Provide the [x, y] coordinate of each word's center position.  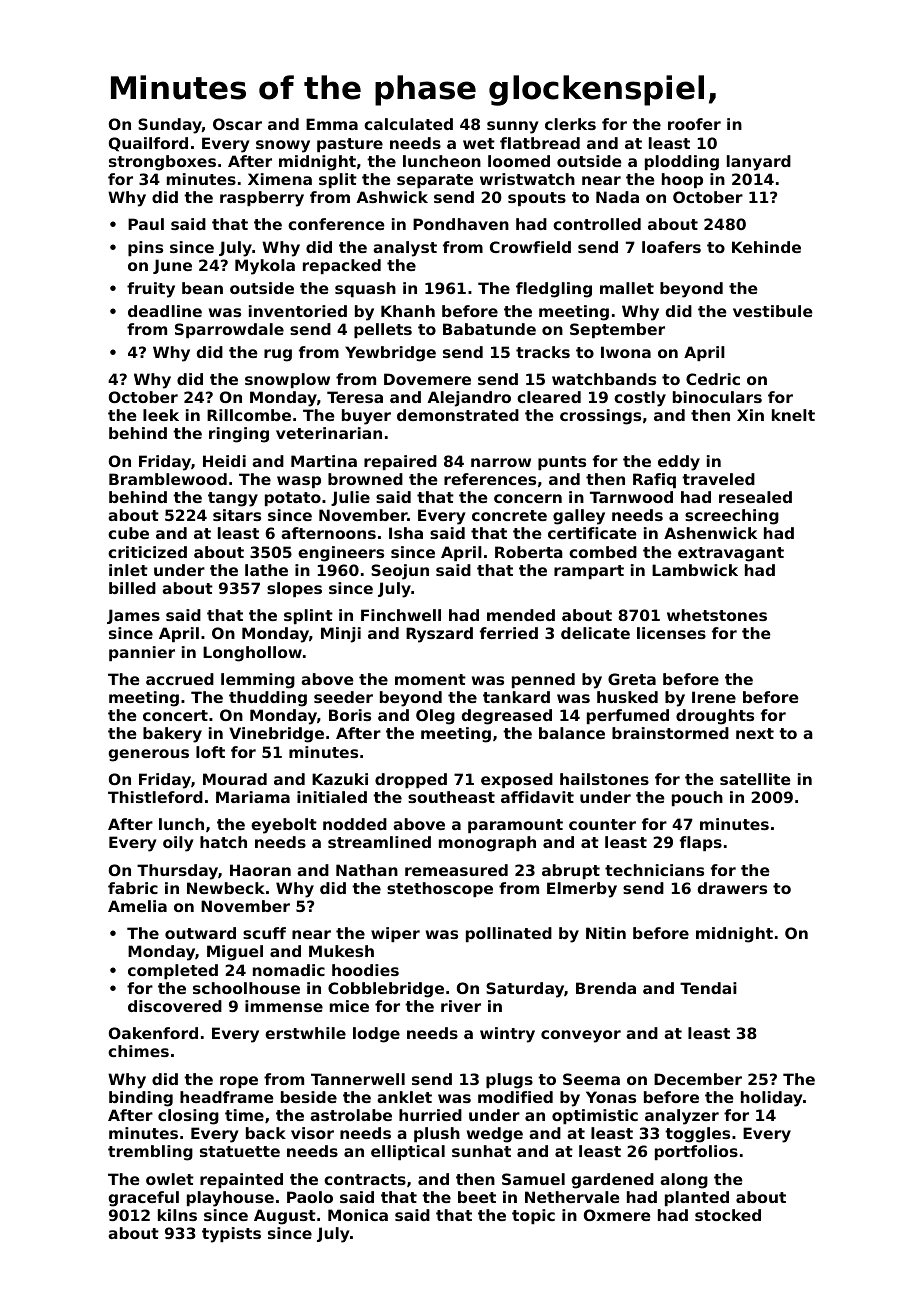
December [698, 1079]
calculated [408, 124]
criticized [147, 552]
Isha [406, 533]
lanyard [759, 163]
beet [477, 1197]
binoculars [717, 397]
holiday [771, 1099]
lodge [376, 1035]
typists [231, 1235]
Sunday [170, 126]
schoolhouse [246, 988]
